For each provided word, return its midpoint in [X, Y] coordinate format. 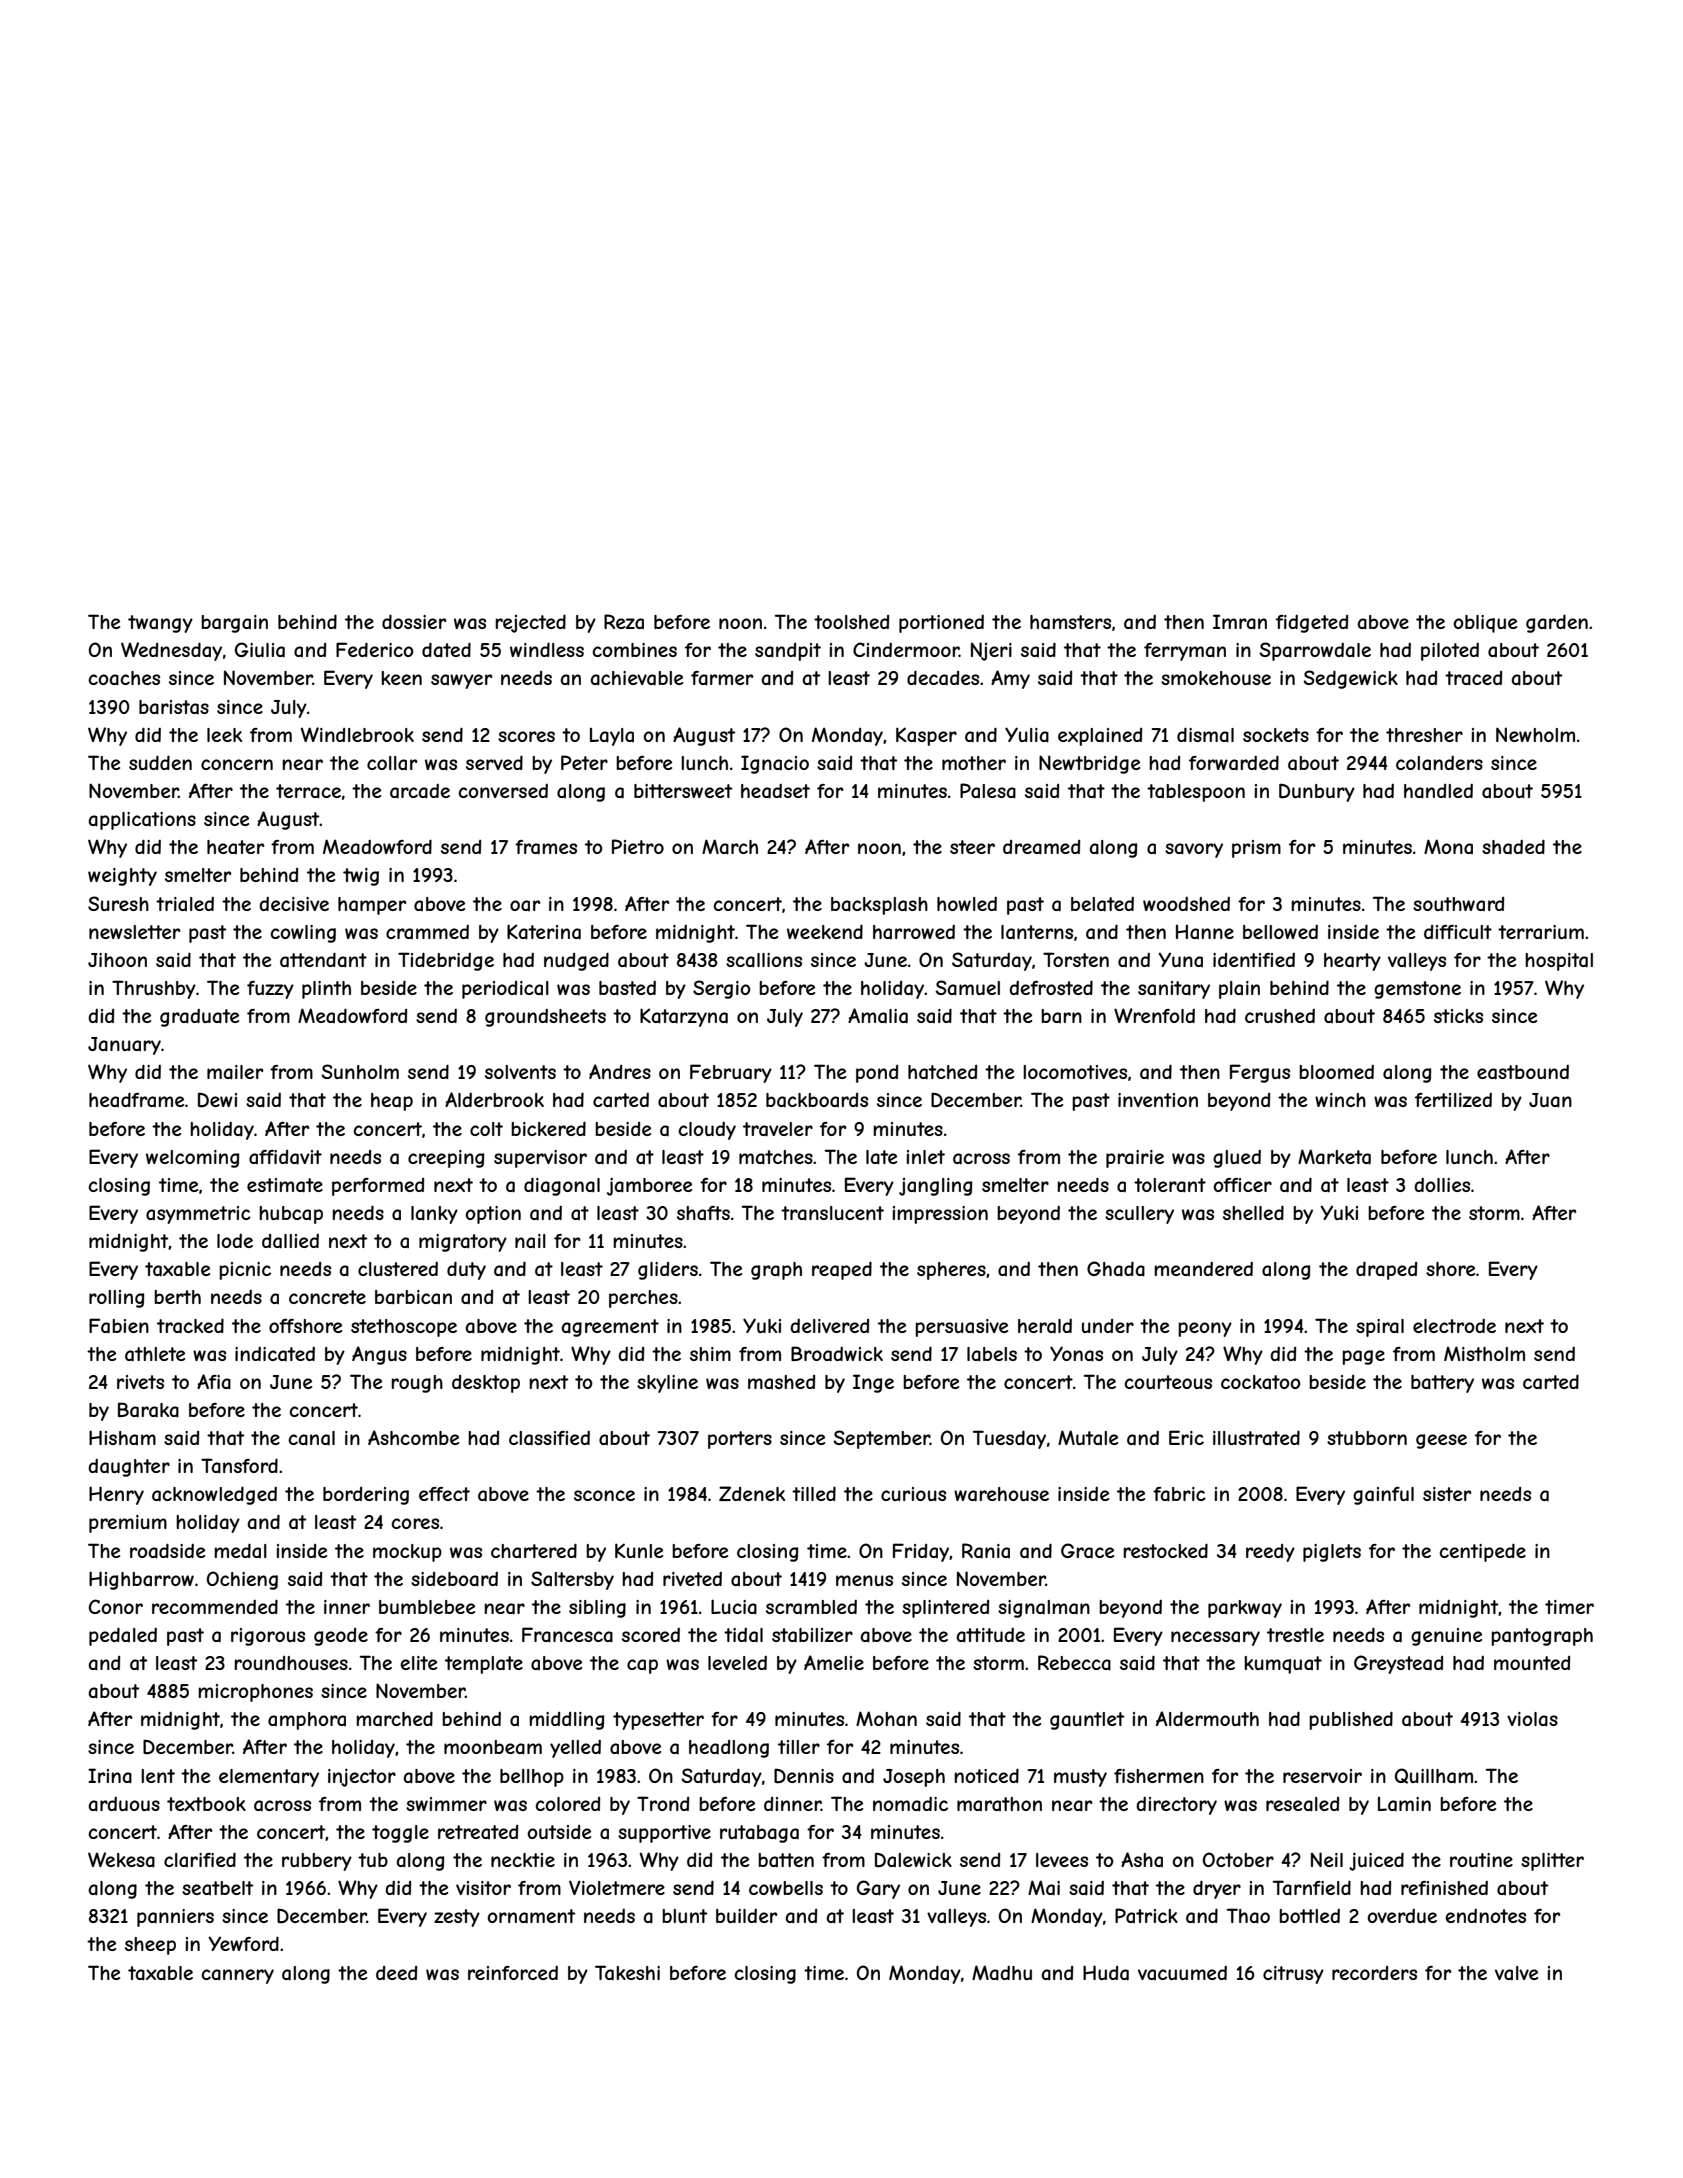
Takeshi [627, 1973]
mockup [407, 1553]
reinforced [513, 1973]
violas [1532, 1719]
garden [1557, 623]
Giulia [260, 650]
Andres [620, 1071]
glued [1237, 1159]
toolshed [851, 622]
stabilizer [812, 1635]
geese [1441, 1441]
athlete [155, 1354]
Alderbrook [494, 1099]
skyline [667, 1384]
